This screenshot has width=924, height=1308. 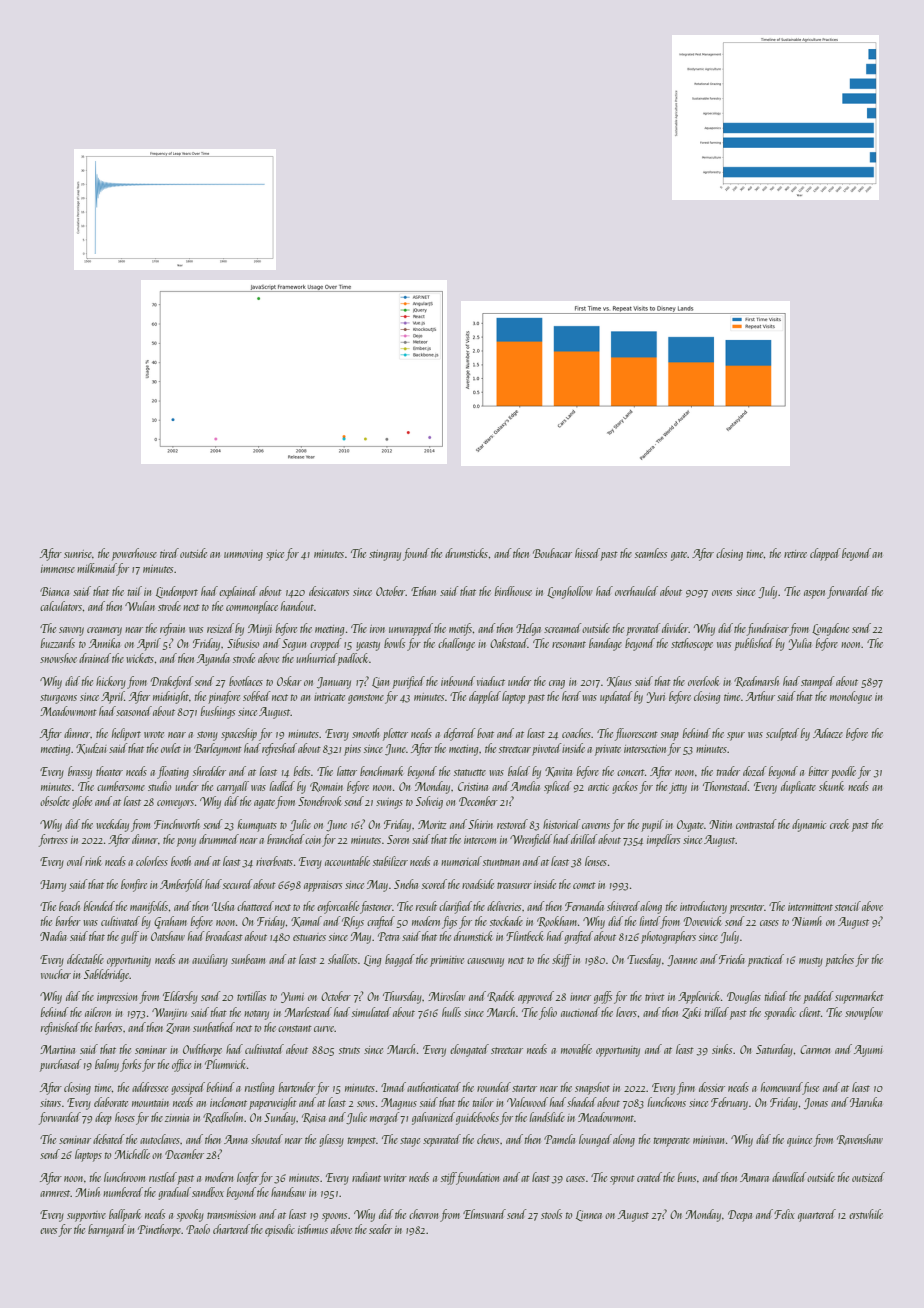 What do you see at coordinates (717, 1012) in the screenshot?
I see `trilled` at bounding box center [717, 1012].
